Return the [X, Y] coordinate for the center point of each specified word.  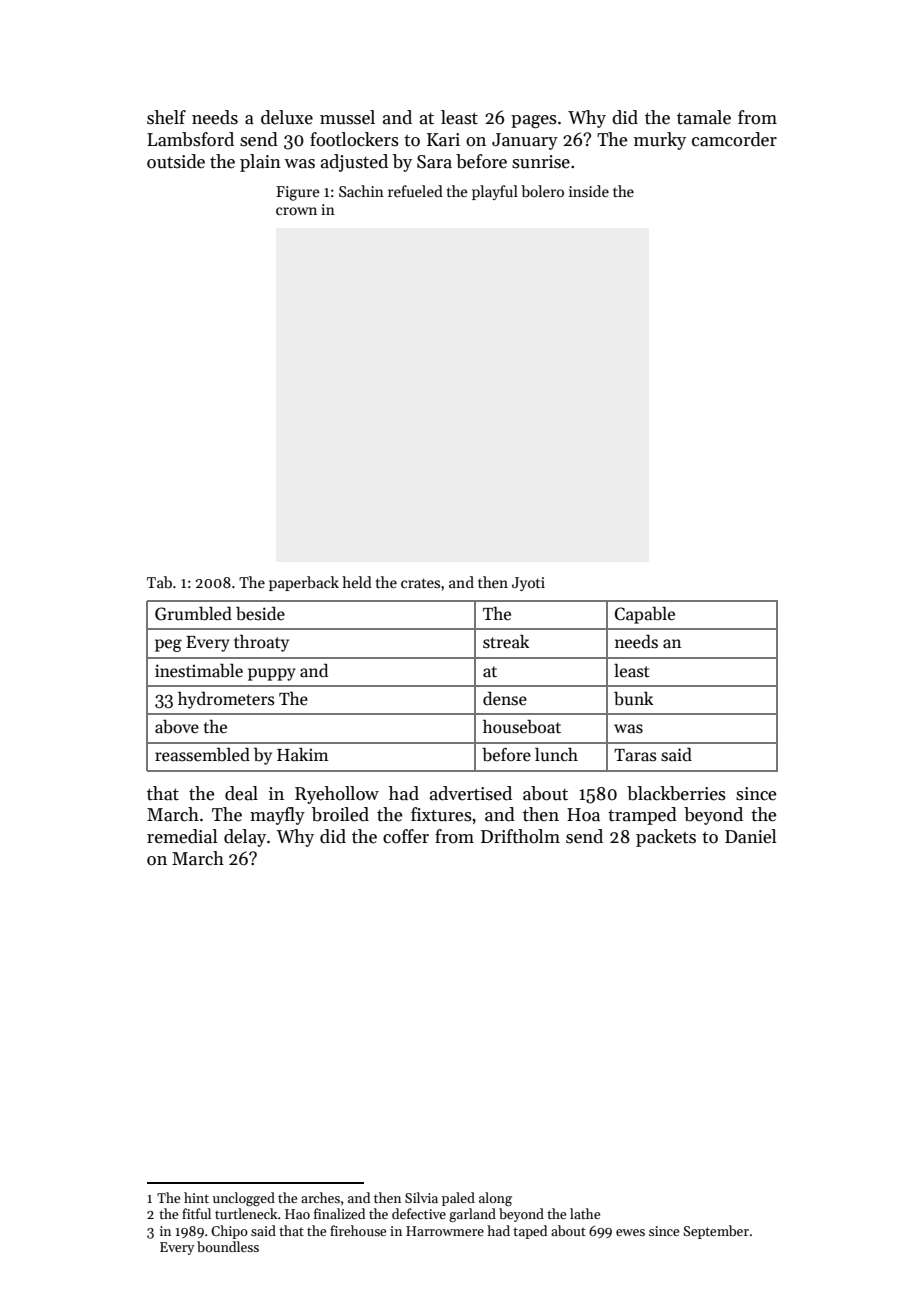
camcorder [734, 139]
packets [666, 838]
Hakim [302, 754]
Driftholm [520, 836]
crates [420, 583]
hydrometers [226, 700]
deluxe [287, 117]
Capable [645, 615]
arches [320, 1197]
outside [176, 161]
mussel [347, 117]
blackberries [676, 793]
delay [245, 838]
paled [458, 1199]
